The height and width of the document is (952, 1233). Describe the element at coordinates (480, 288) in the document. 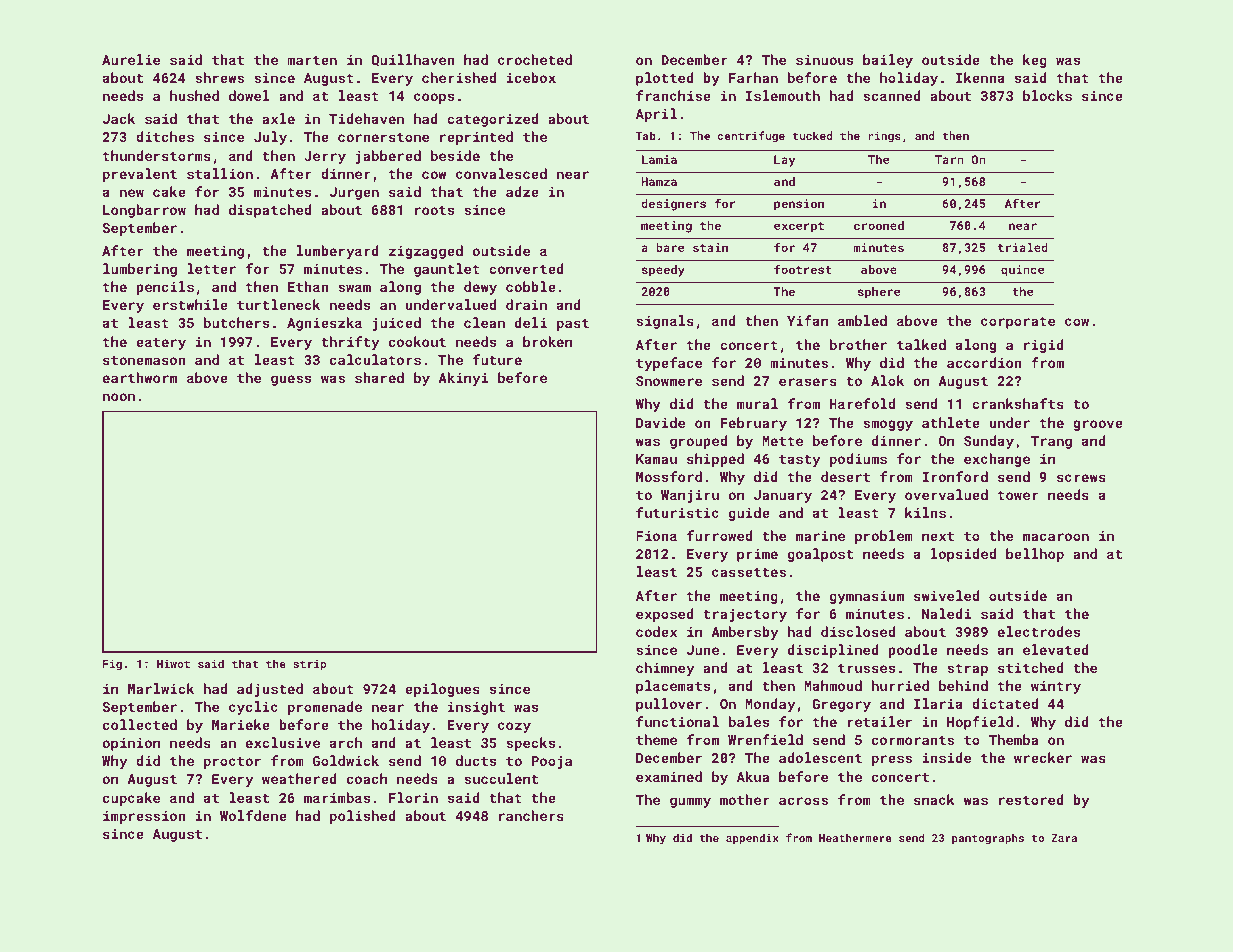

I see `dewy` at that location.
